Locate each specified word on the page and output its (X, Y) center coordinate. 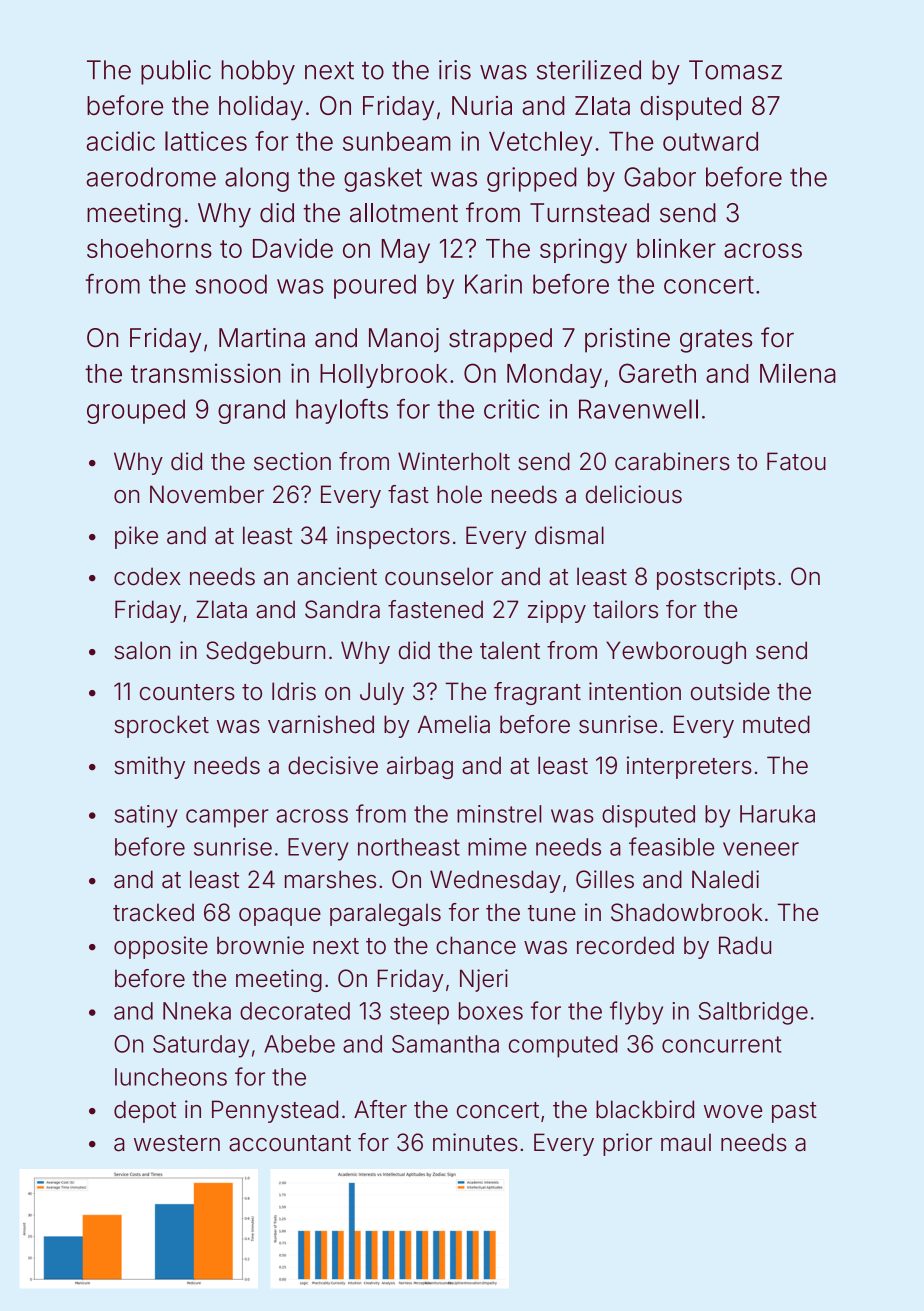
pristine (627, 340)
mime (497, 847)
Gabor (660, 177)
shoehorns (149, 248)
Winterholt (454, 461)
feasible (671, 846)
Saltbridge (753, 1013)
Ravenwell (638, 409)
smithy (149, 767)
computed (563, 1046)
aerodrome (151, 177)
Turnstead (589, 213)
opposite (161, 947)
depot (145, 1111)
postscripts (716, 578)
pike (136, 537)
